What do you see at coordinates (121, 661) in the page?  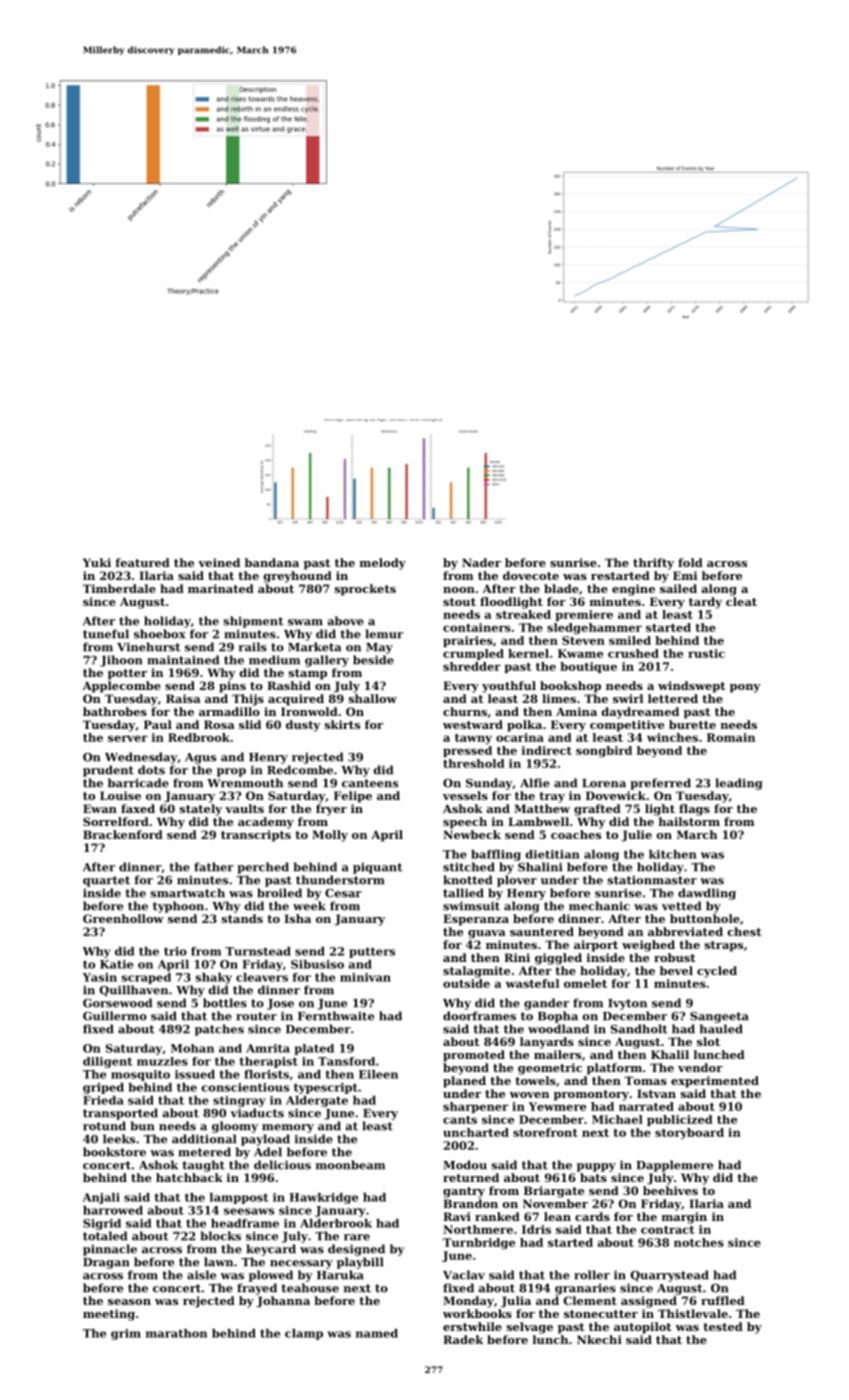 I see `Jihoon` at bounding box center [121, 661].
